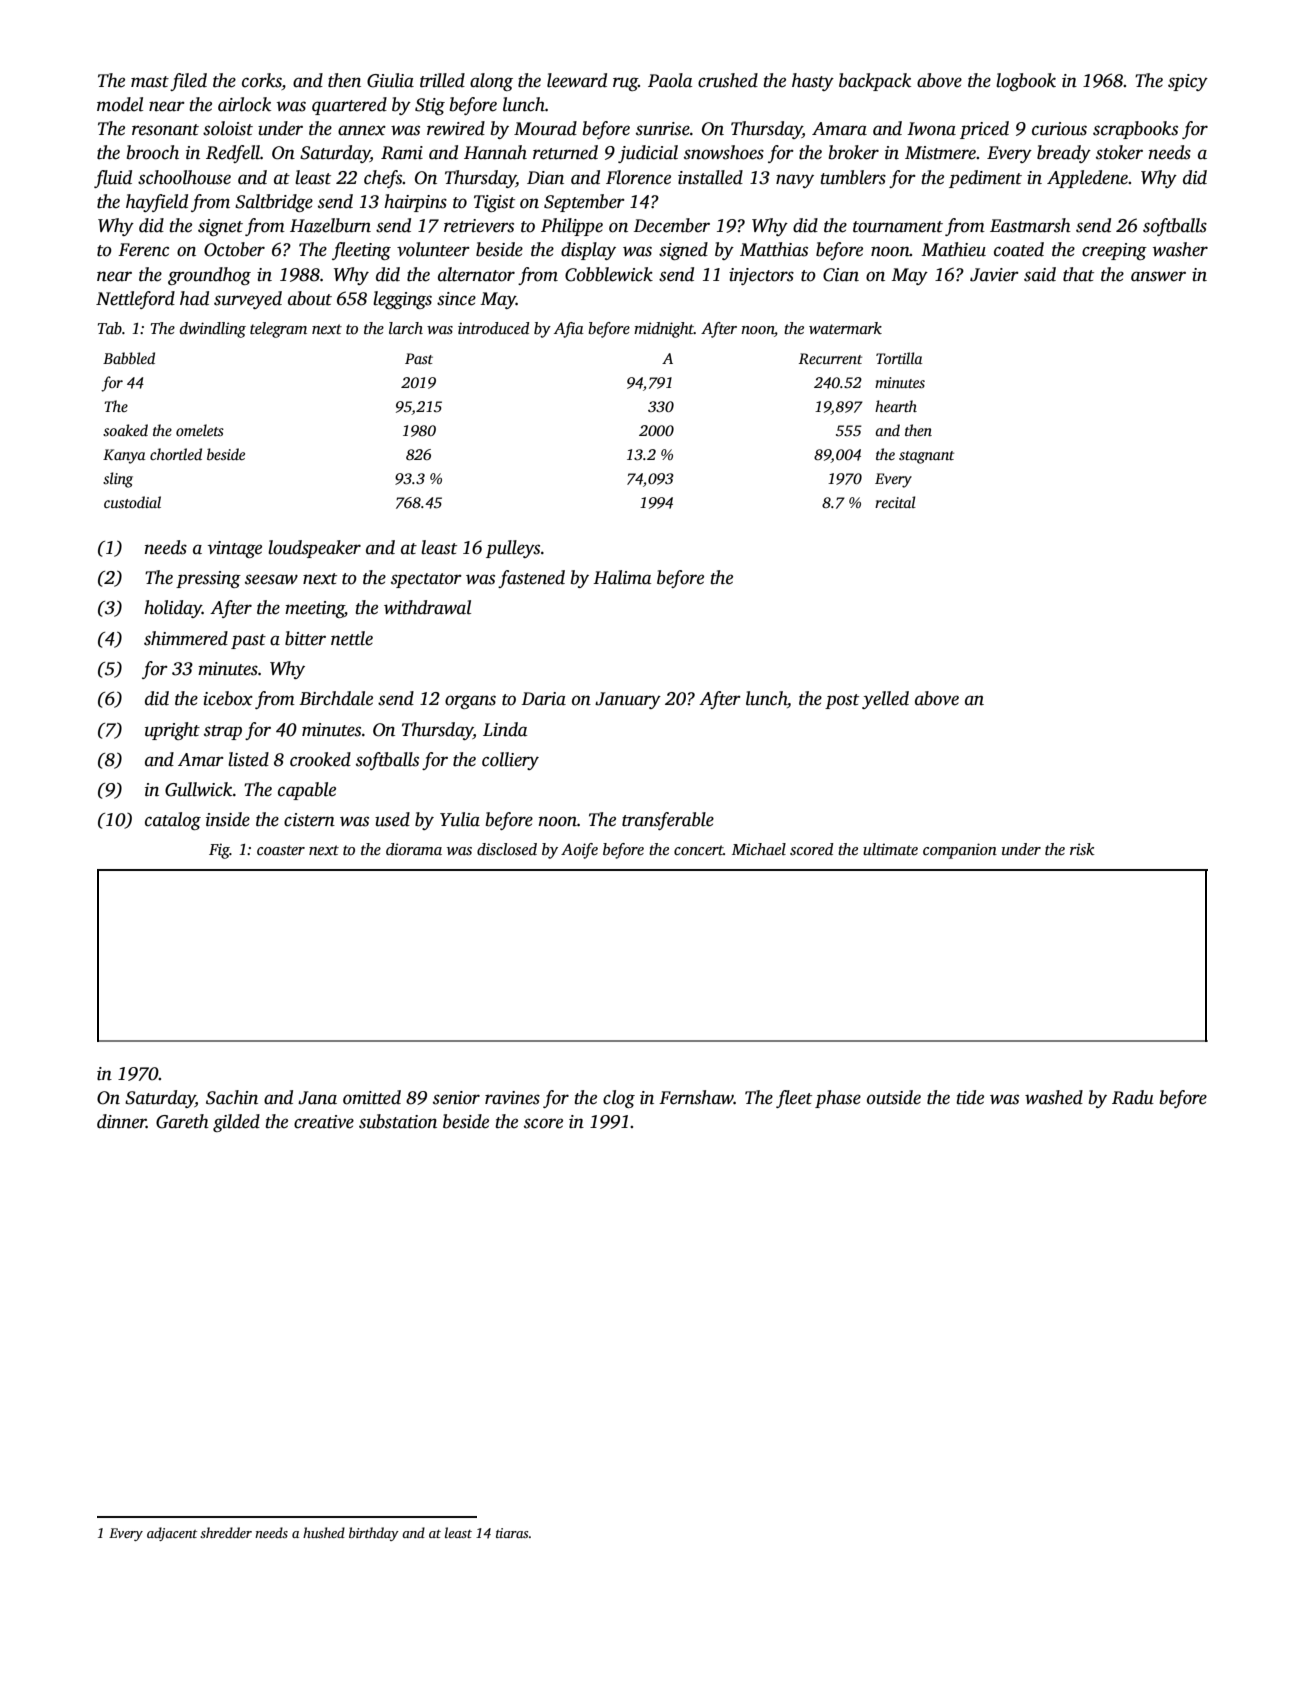  I want to click on hushed, so click(324, 1532).
